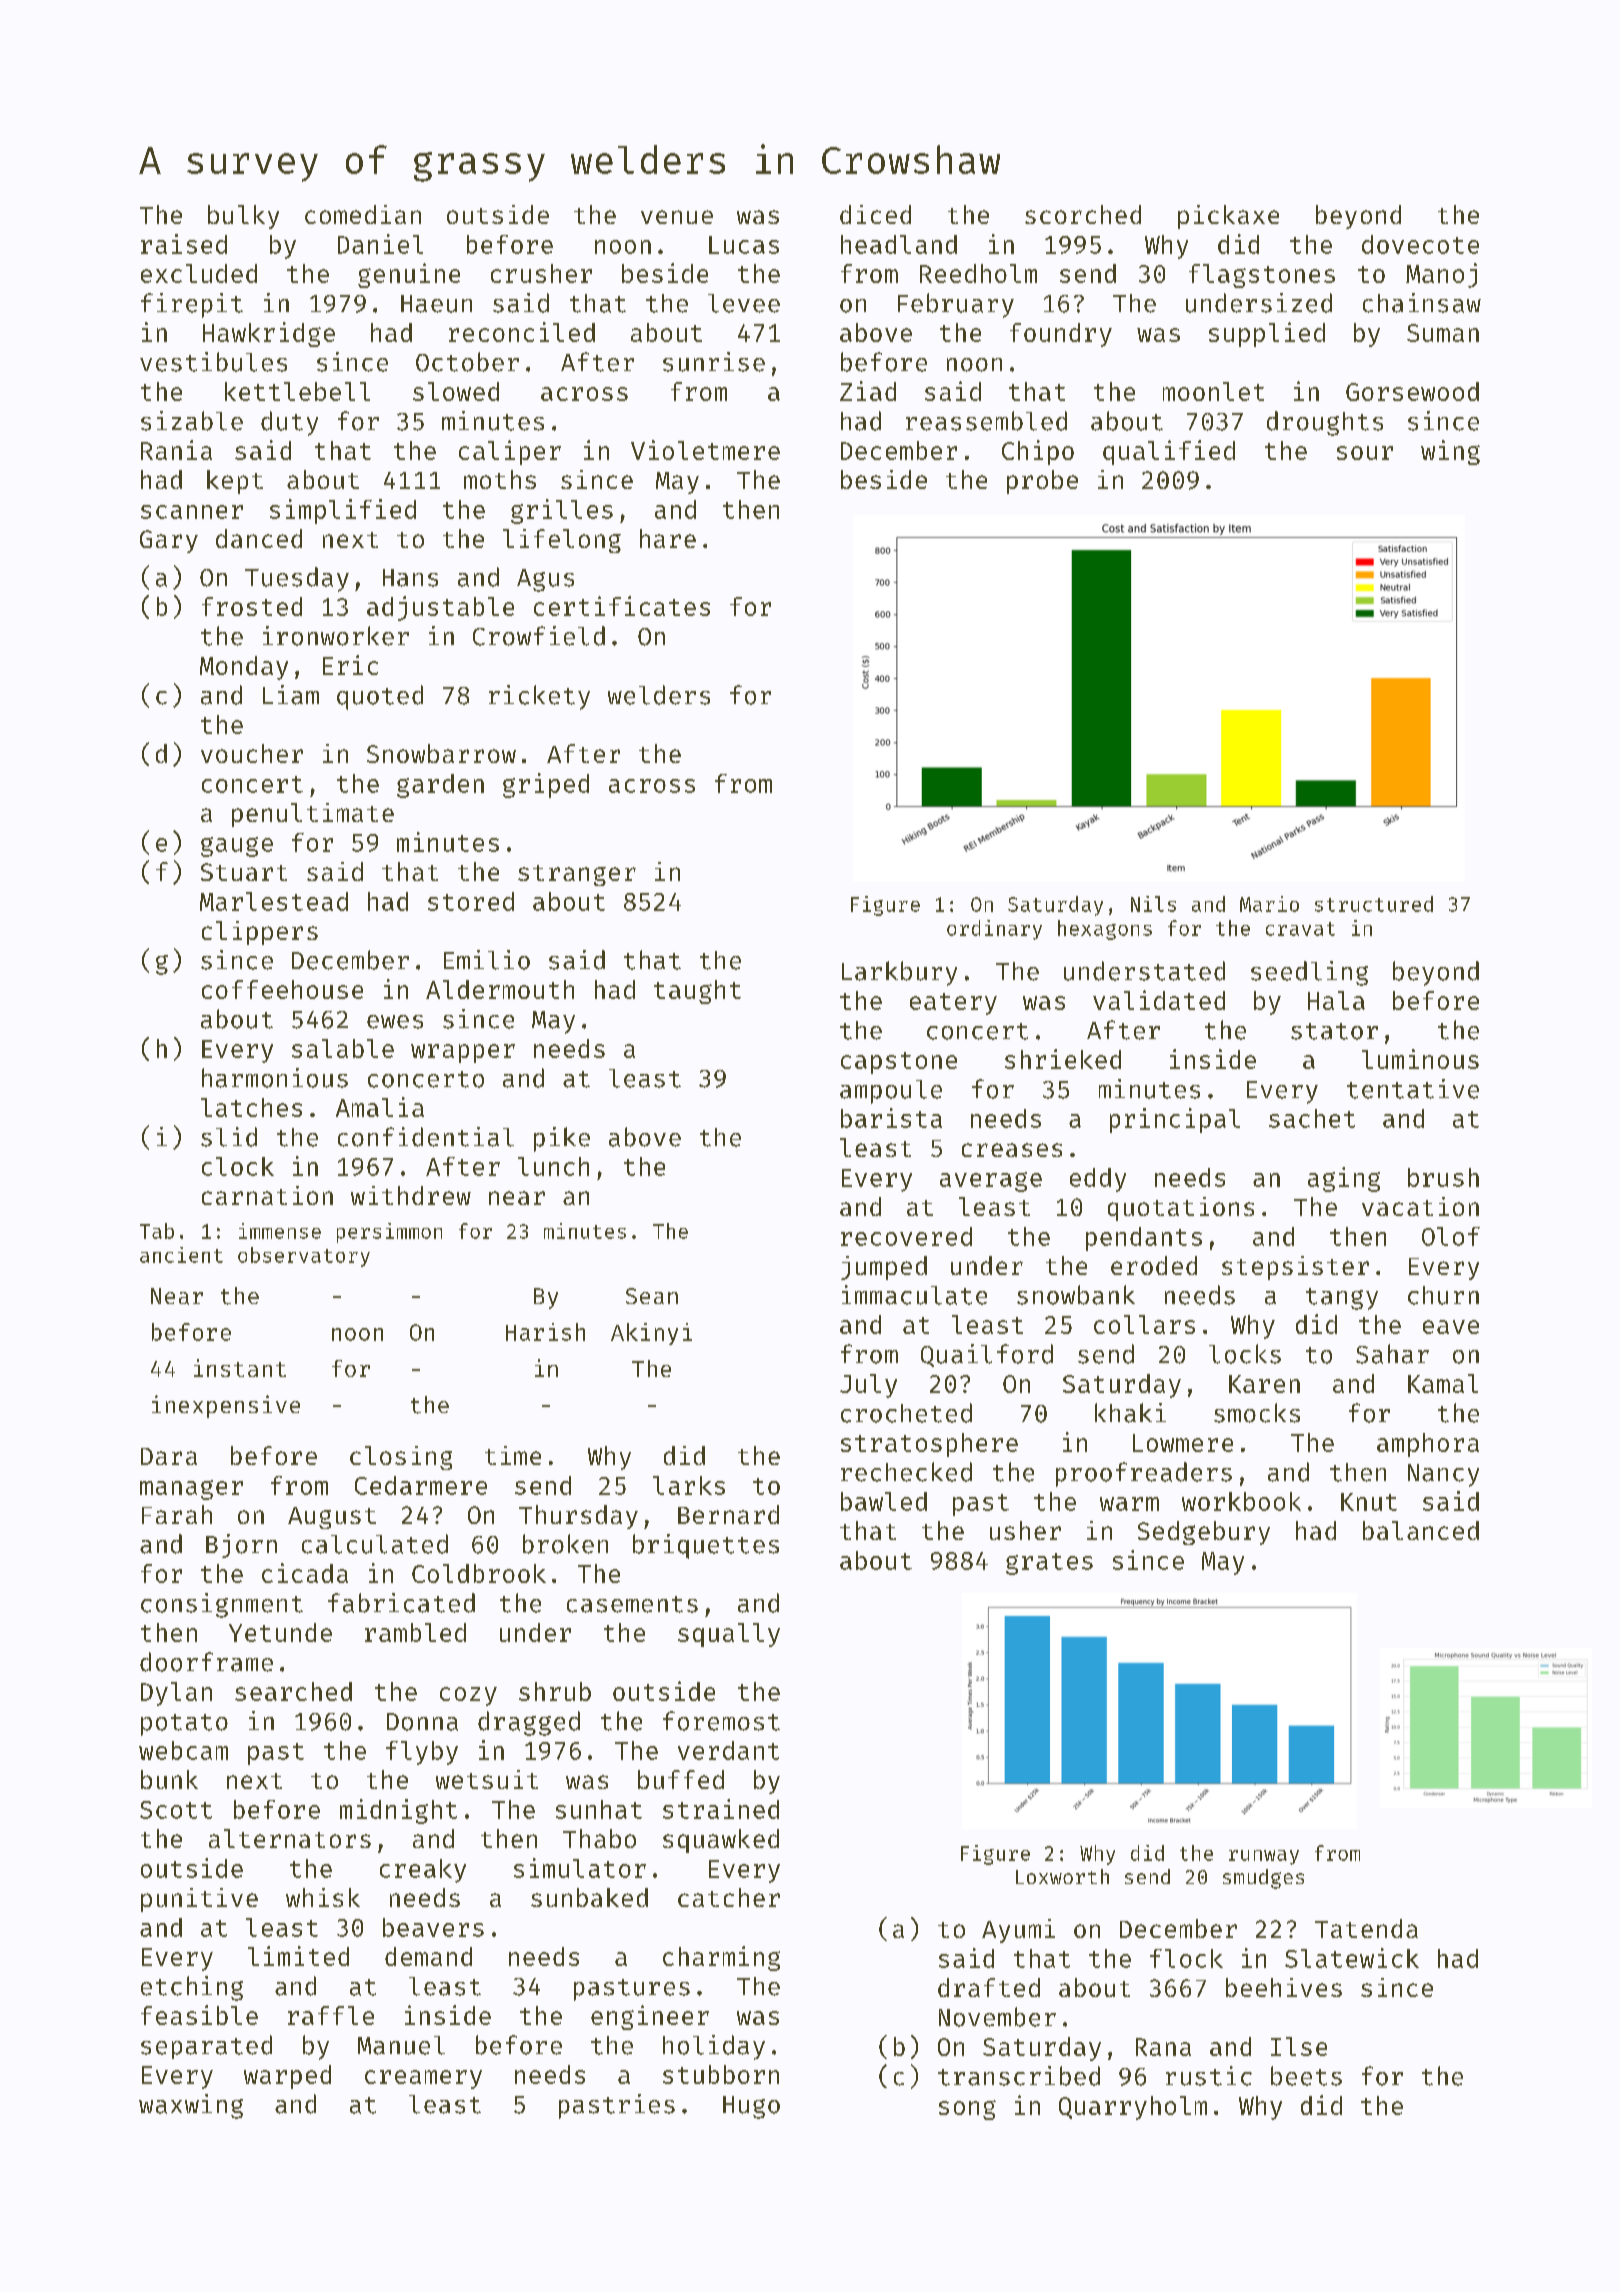 This screenshot has height=2292, width=1620. Describe the element at coordinates (206, 2047) in the screenshot. I see `separated` at that location.
